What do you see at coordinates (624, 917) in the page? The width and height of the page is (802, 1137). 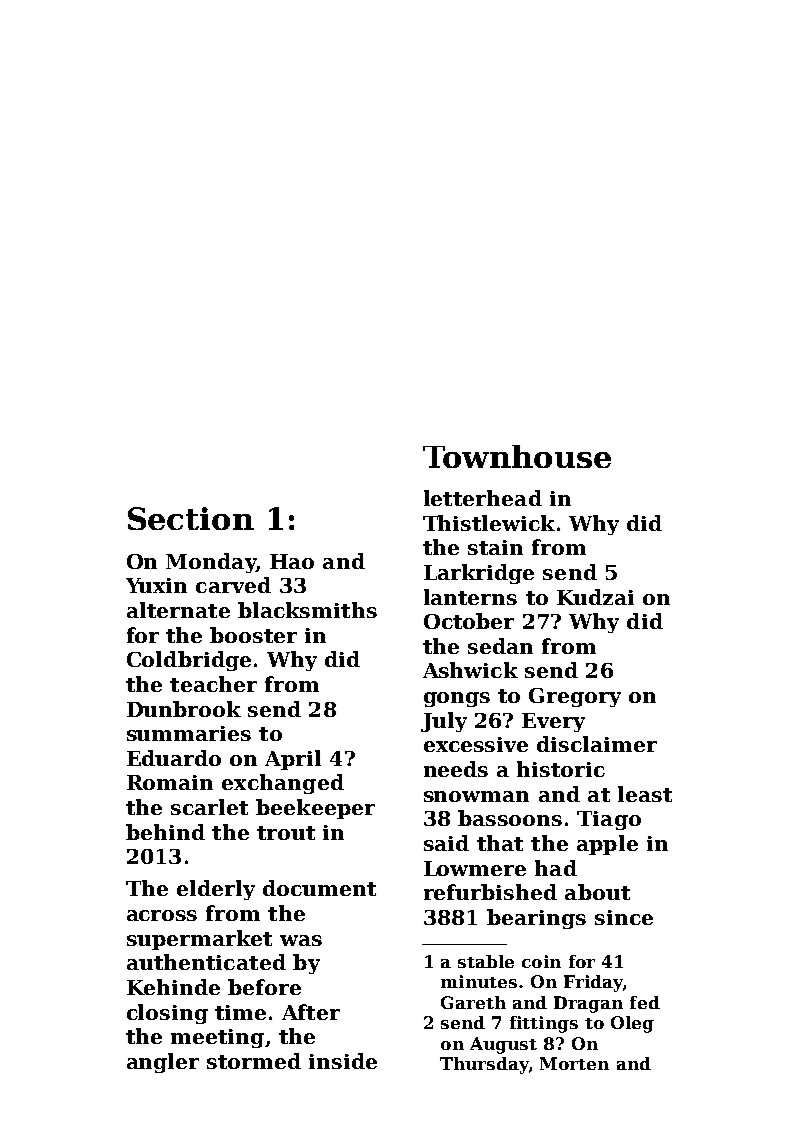 I see `since` at bounding box center [624, 917].
